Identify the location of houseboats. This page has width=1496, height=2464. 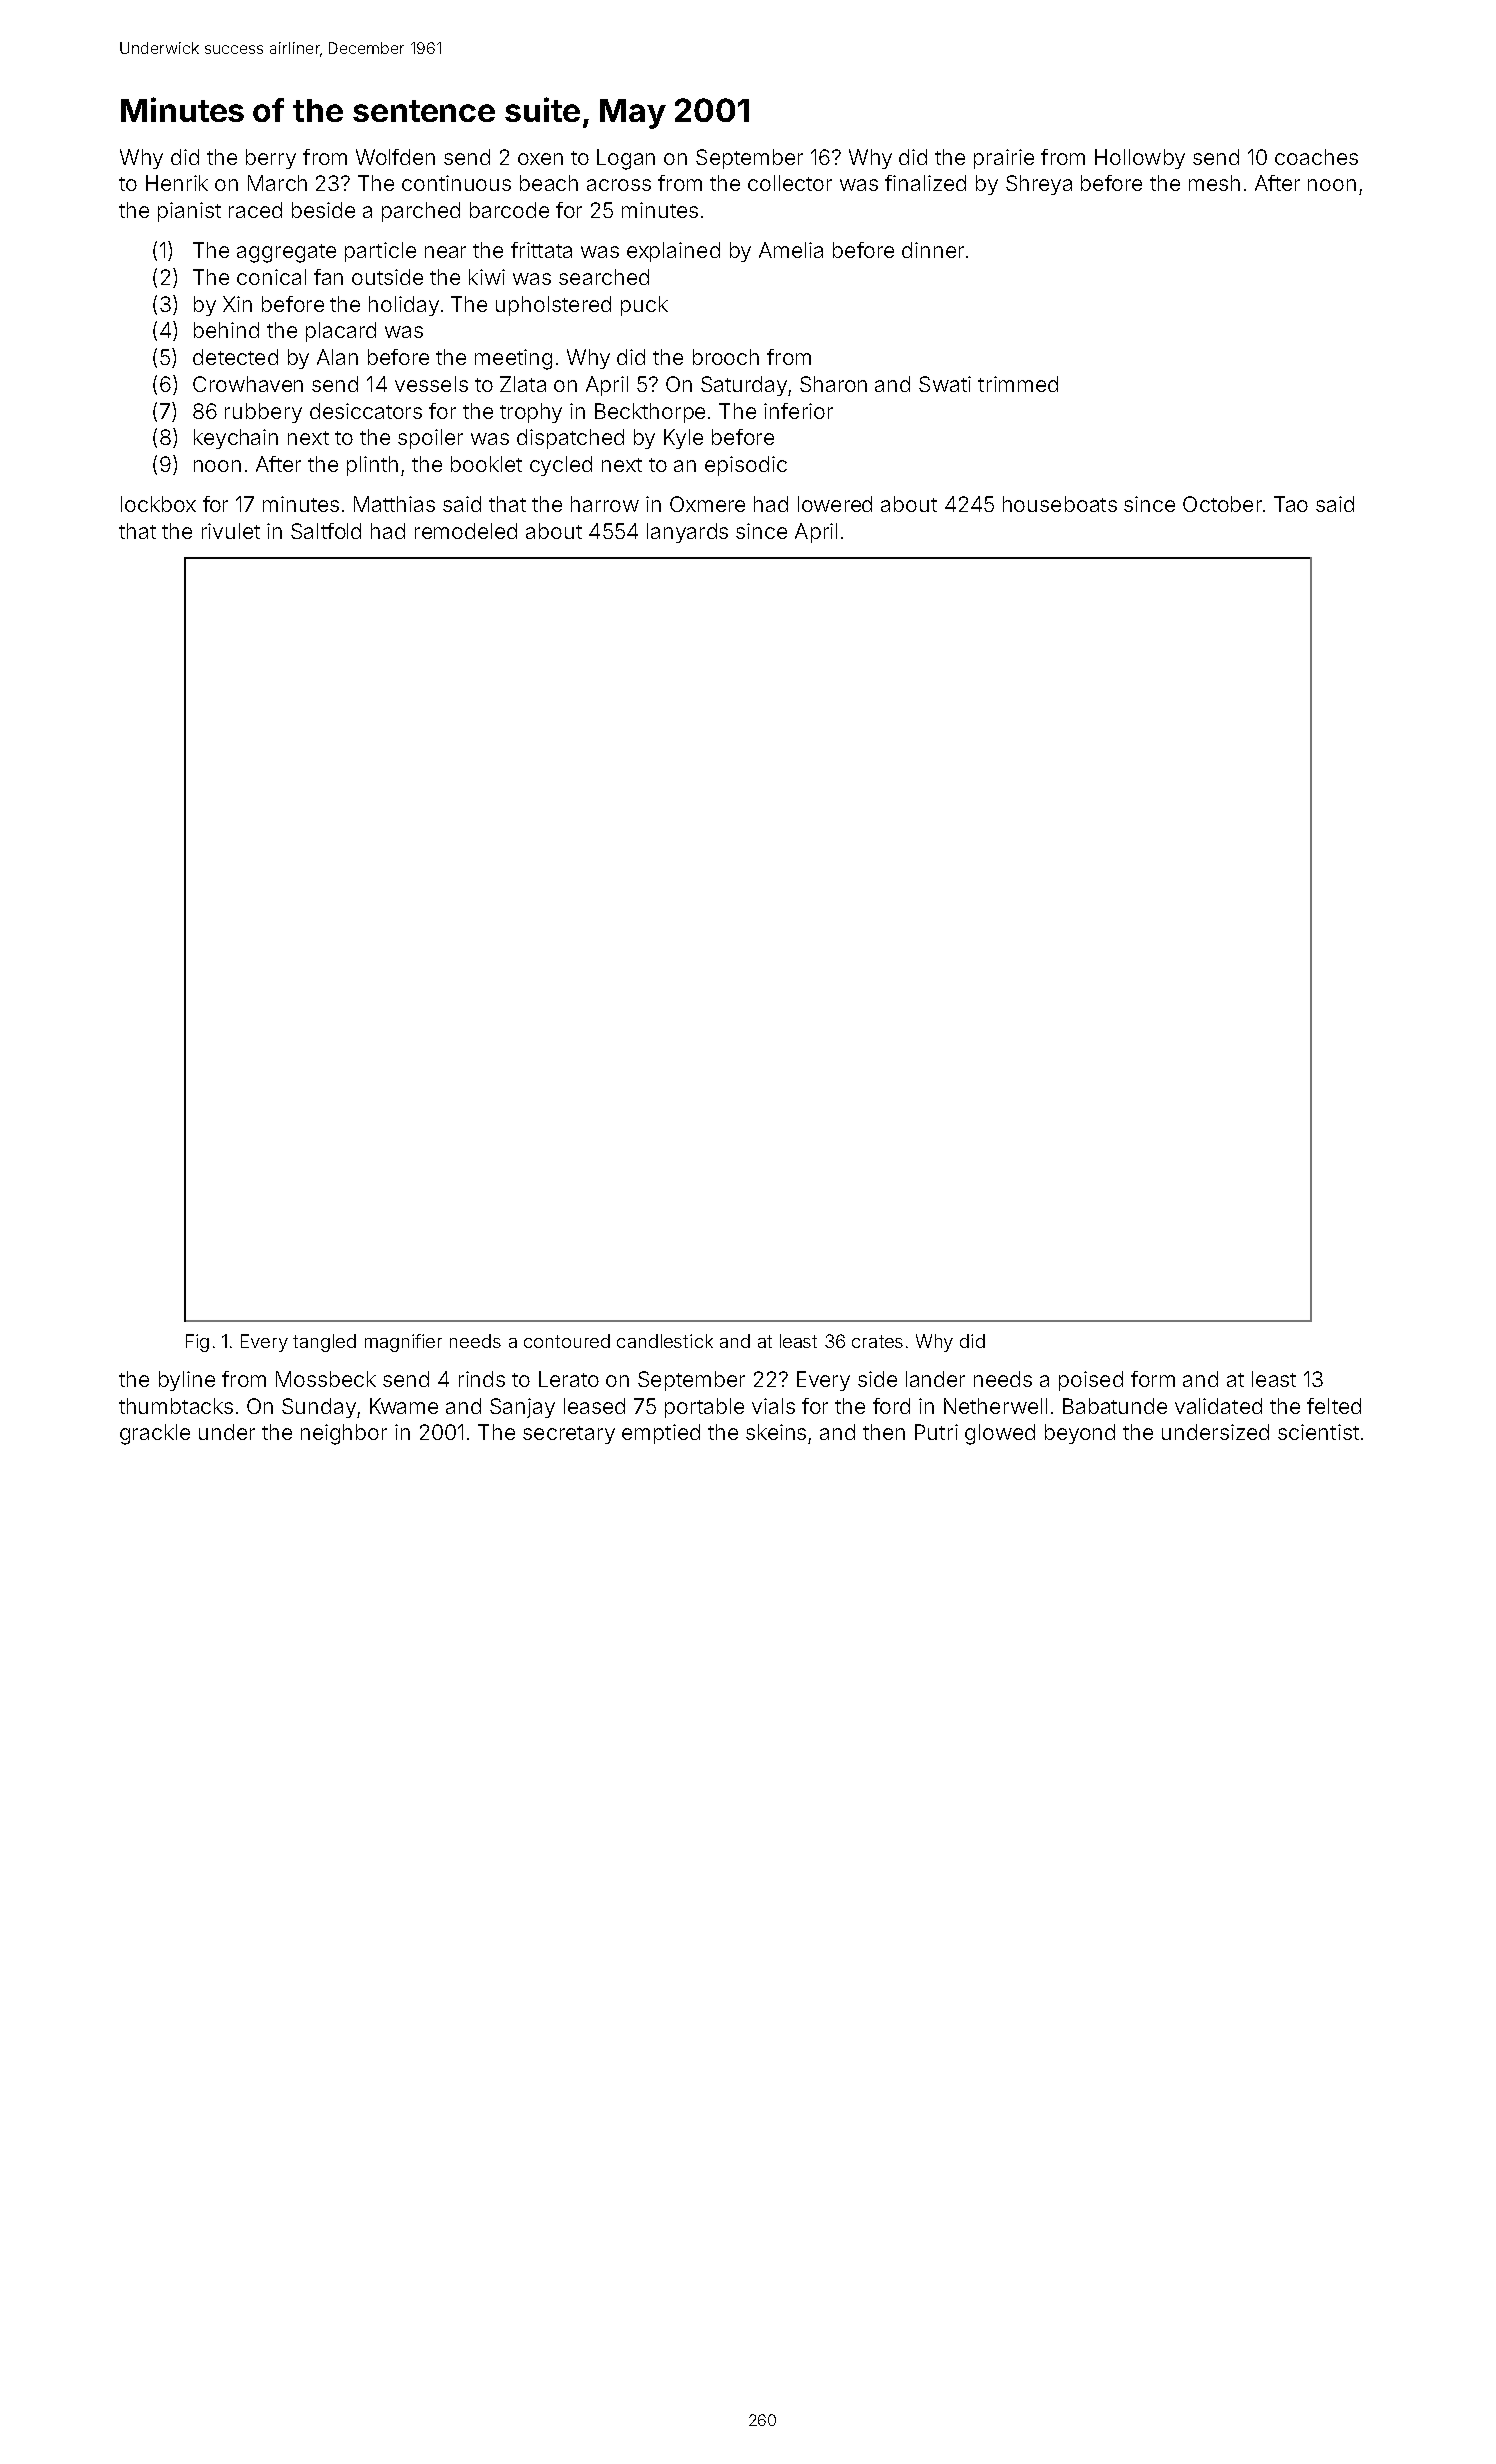
(1060, 504).
